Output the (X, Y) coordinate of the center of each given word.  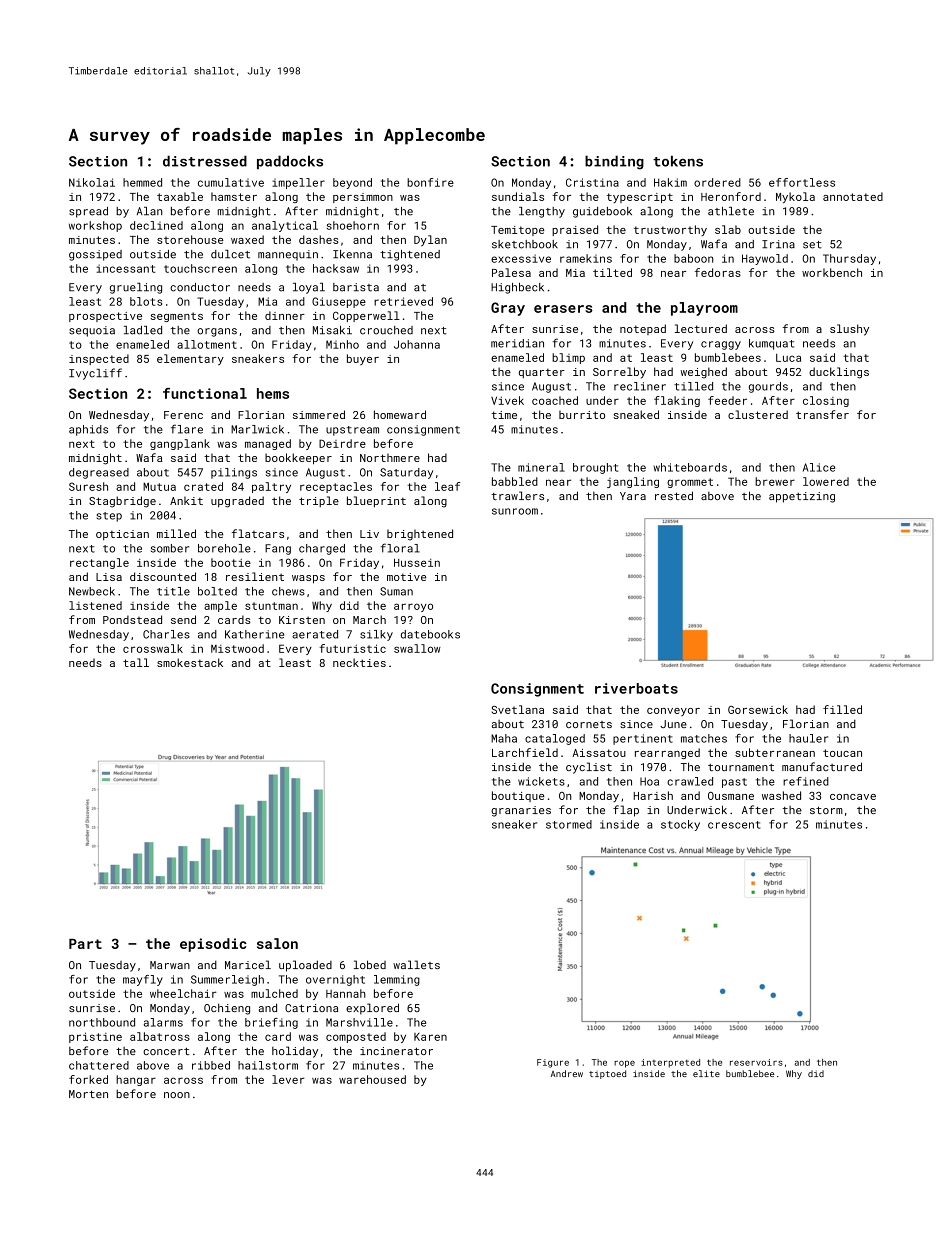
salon (277, 943)
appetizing (802, 497)
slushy (849, 330)
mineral (541, 467)
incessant (126, 268)
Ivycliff (95, 374)
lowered (826, 481)
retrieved (403, 301)
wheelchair (183, 993)
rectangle (99, 563)
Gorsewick (758, 709)
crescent (734, 825)
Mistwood (237, 648)
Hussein (417, 562)
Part (85, 944)
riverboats (636, 688)
